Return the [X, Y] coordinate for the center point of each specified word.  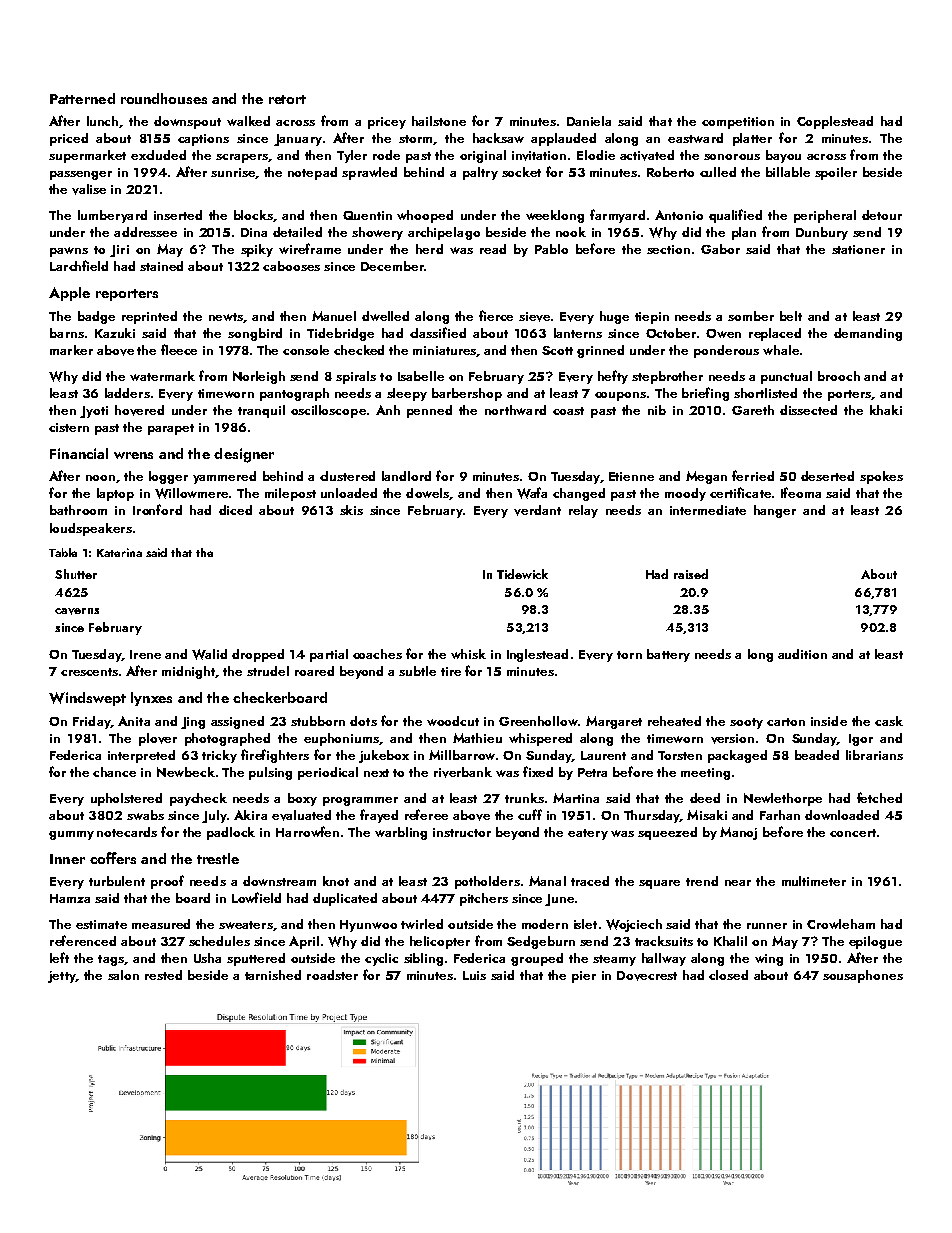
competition [738, 123]
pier [584, 977]
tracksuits [664, 941]
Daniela [589, 121]
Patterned [82, 98]
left [59, 957]
